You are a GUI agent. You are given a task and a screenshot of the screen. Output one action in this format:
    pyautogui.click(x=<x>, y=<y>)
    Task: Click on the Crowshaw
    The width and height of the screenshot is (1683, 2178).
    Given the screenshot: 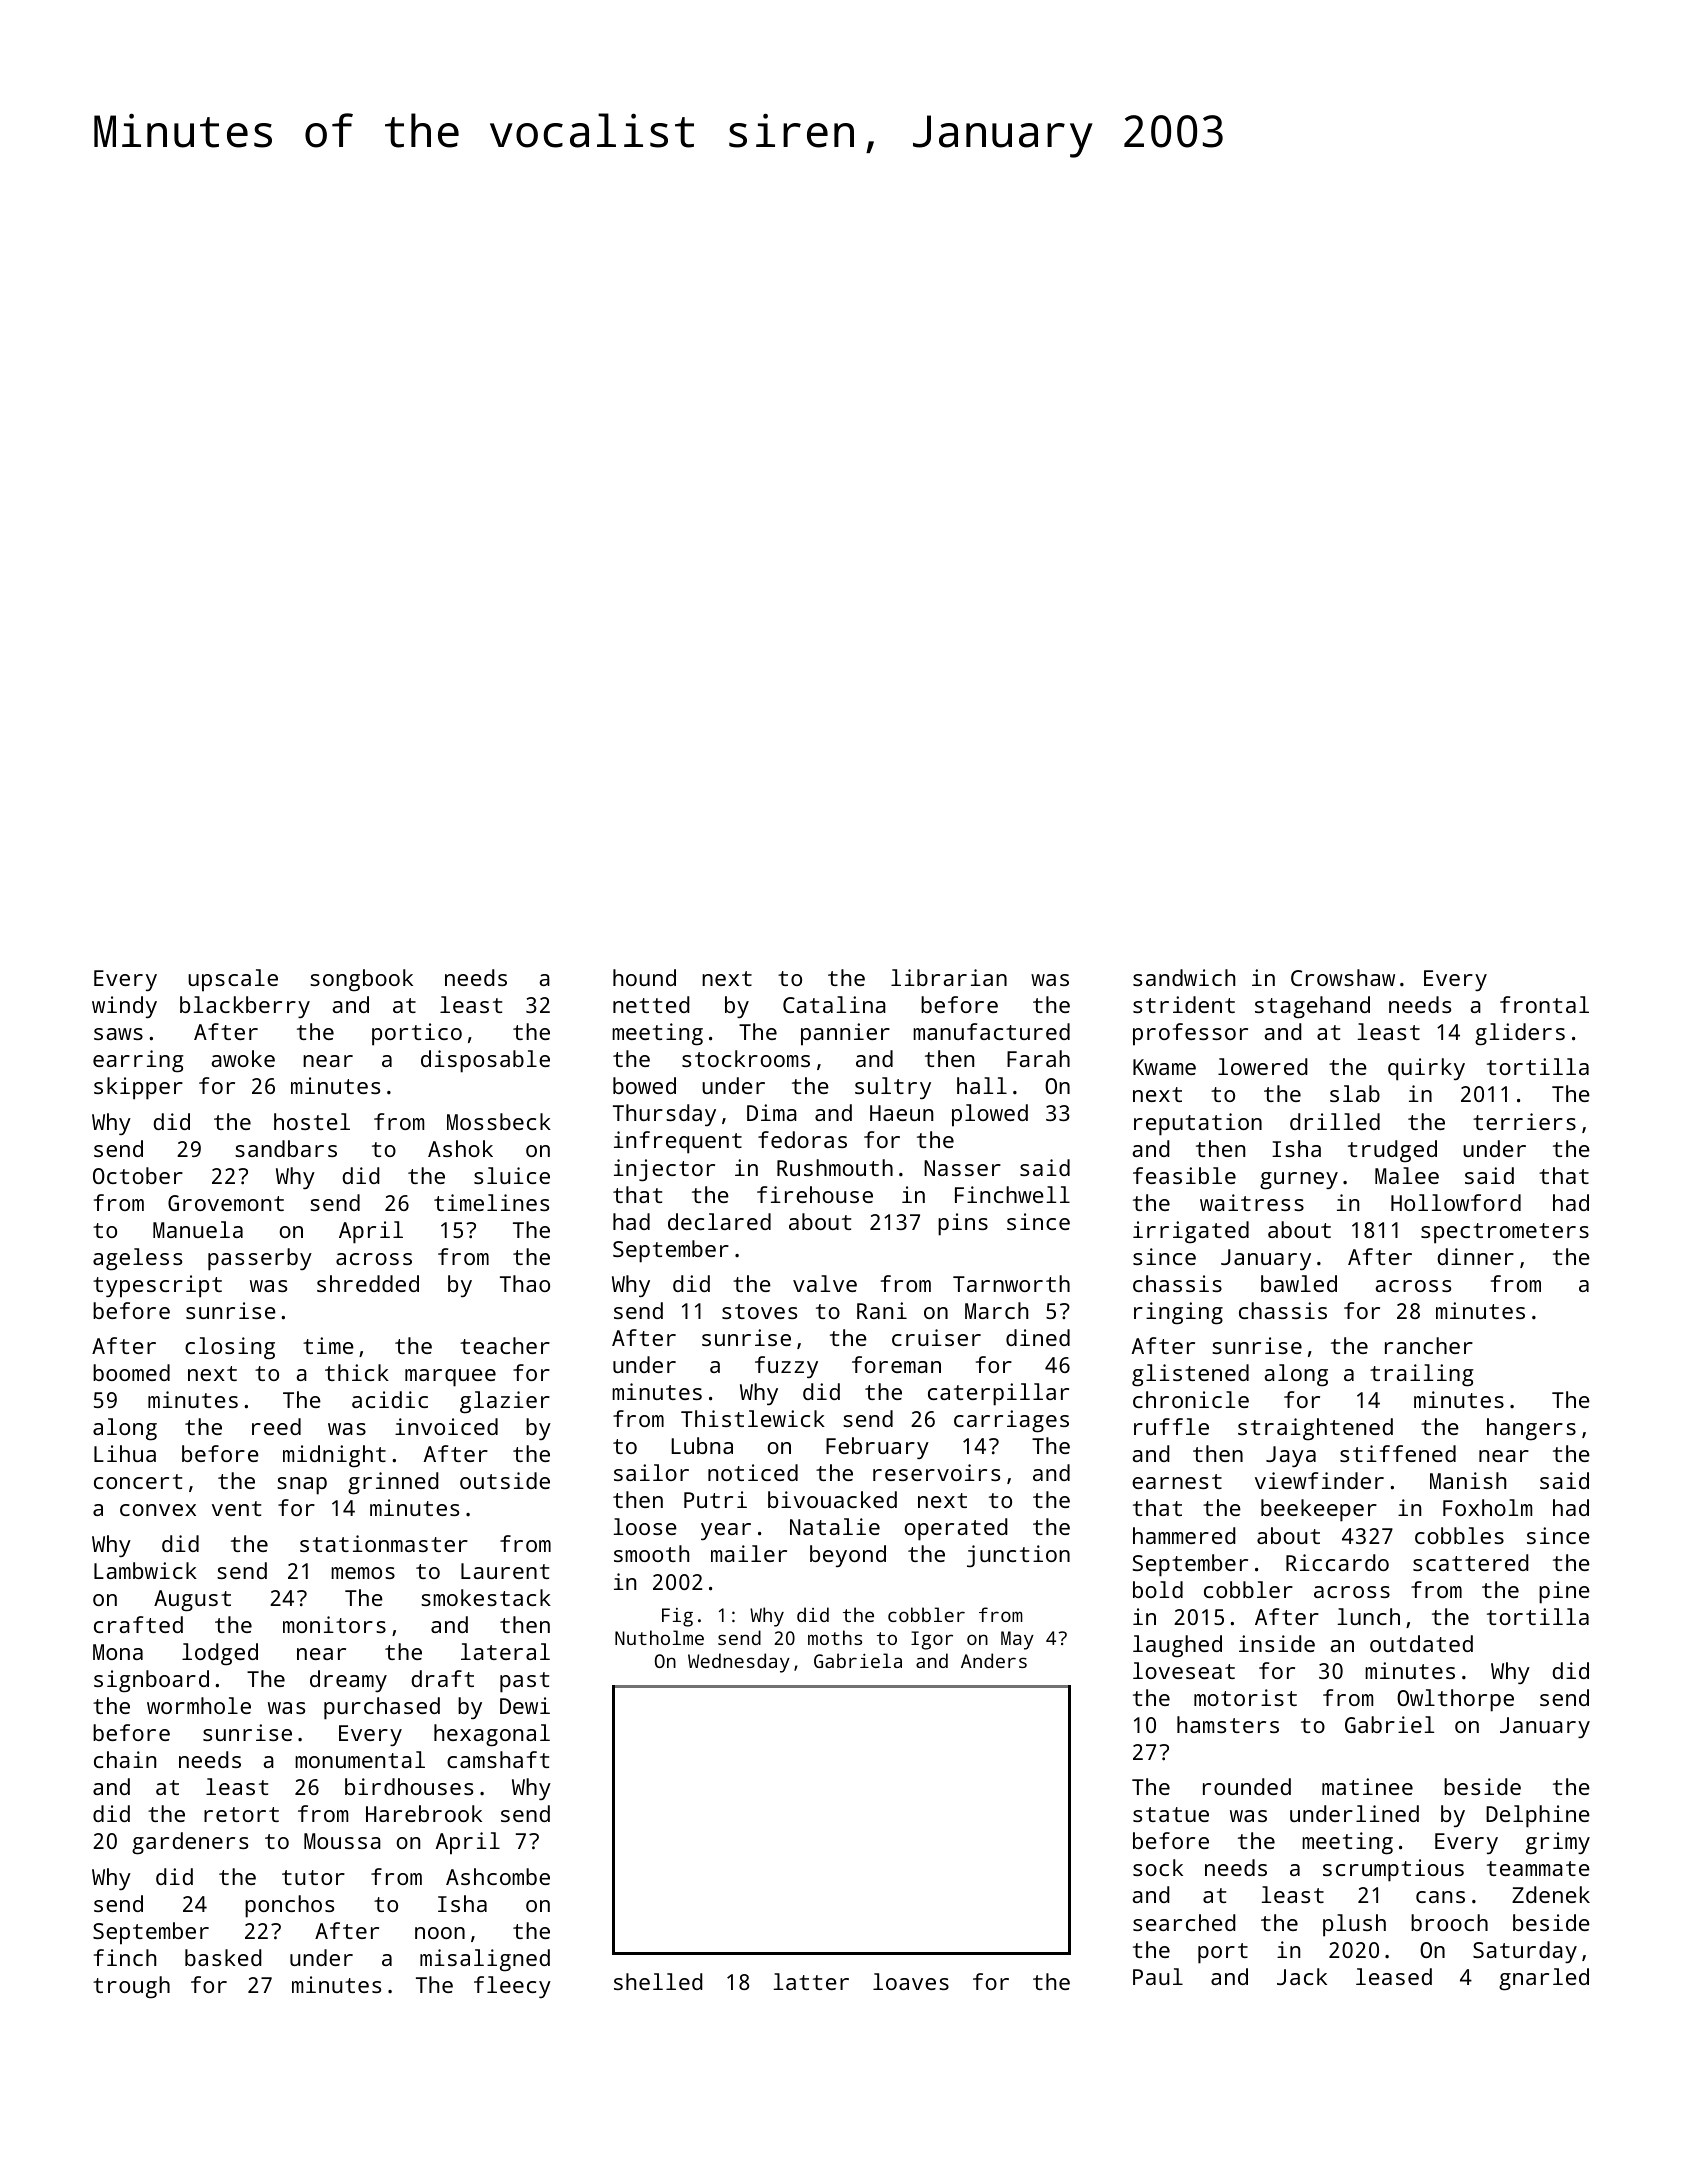 What is the action you would take?
    pyautogui.click(x=1343, y=977)
